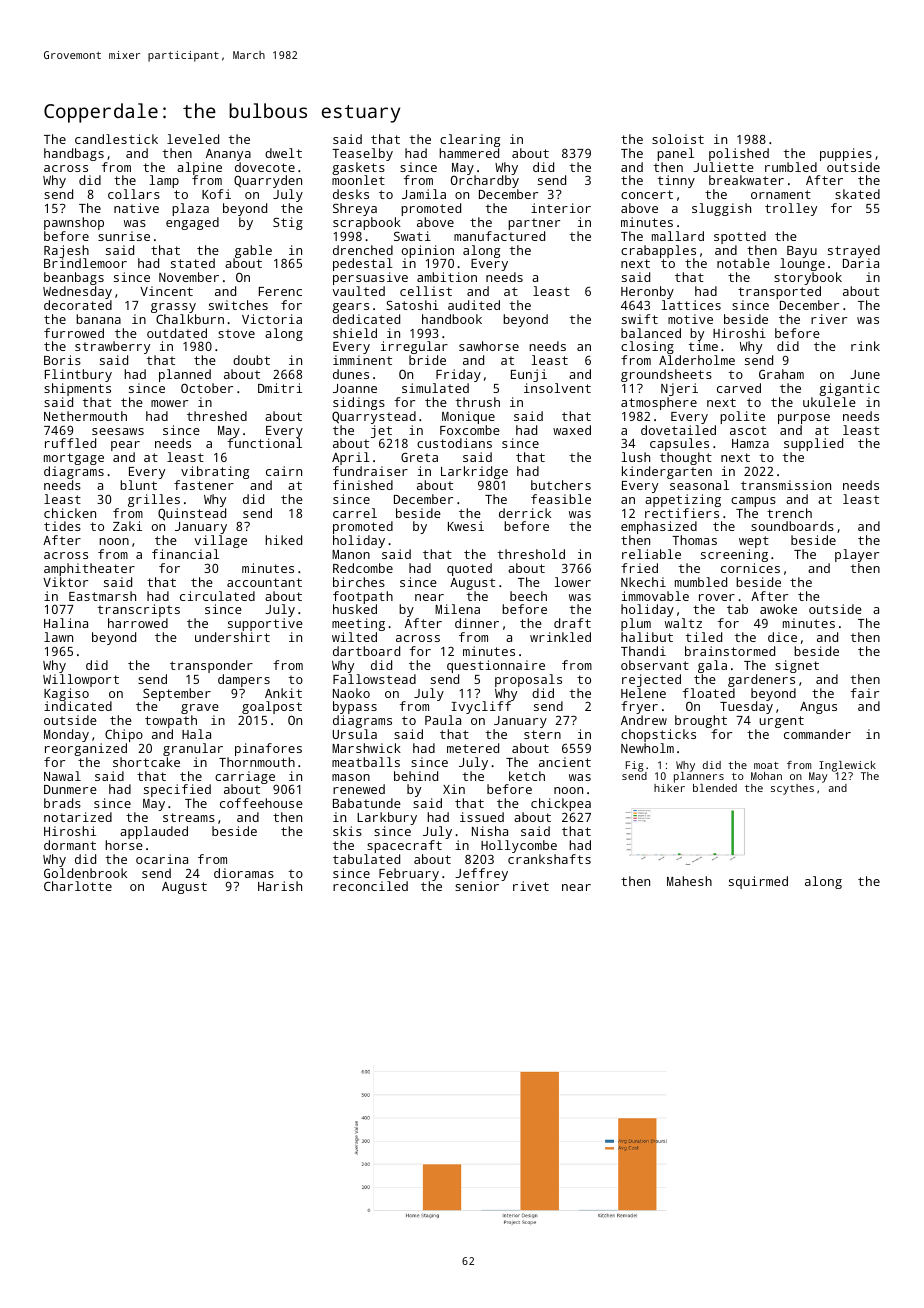 Image resolution: width=924 pixels, height=1308 pixels. Describe the element at coordinates (362, 154) in the image. I see `Teaselby` at that location.
